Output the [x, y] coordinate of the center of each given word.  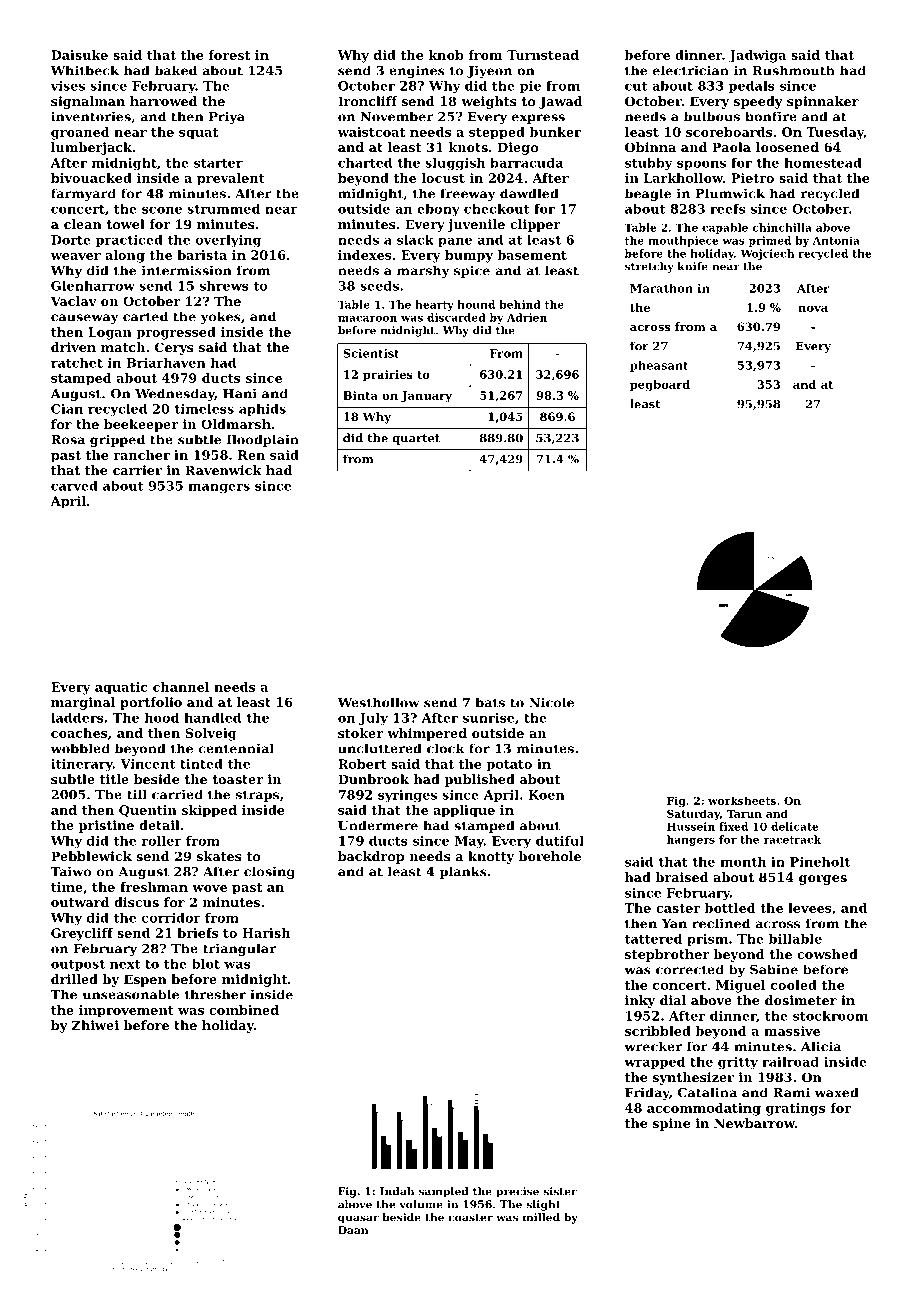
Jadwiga [757, 56]
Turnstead [543, 55]
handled [212, 718]
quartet [416, 439]
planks [463, 872]
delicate [795, 826]
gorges [823, 880]
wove [209, 888]
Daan [353, 1230]
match [123, 347]
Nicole [551, 702]
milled [541, 1217]
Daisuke [79, 55]
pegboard [660, 386]
